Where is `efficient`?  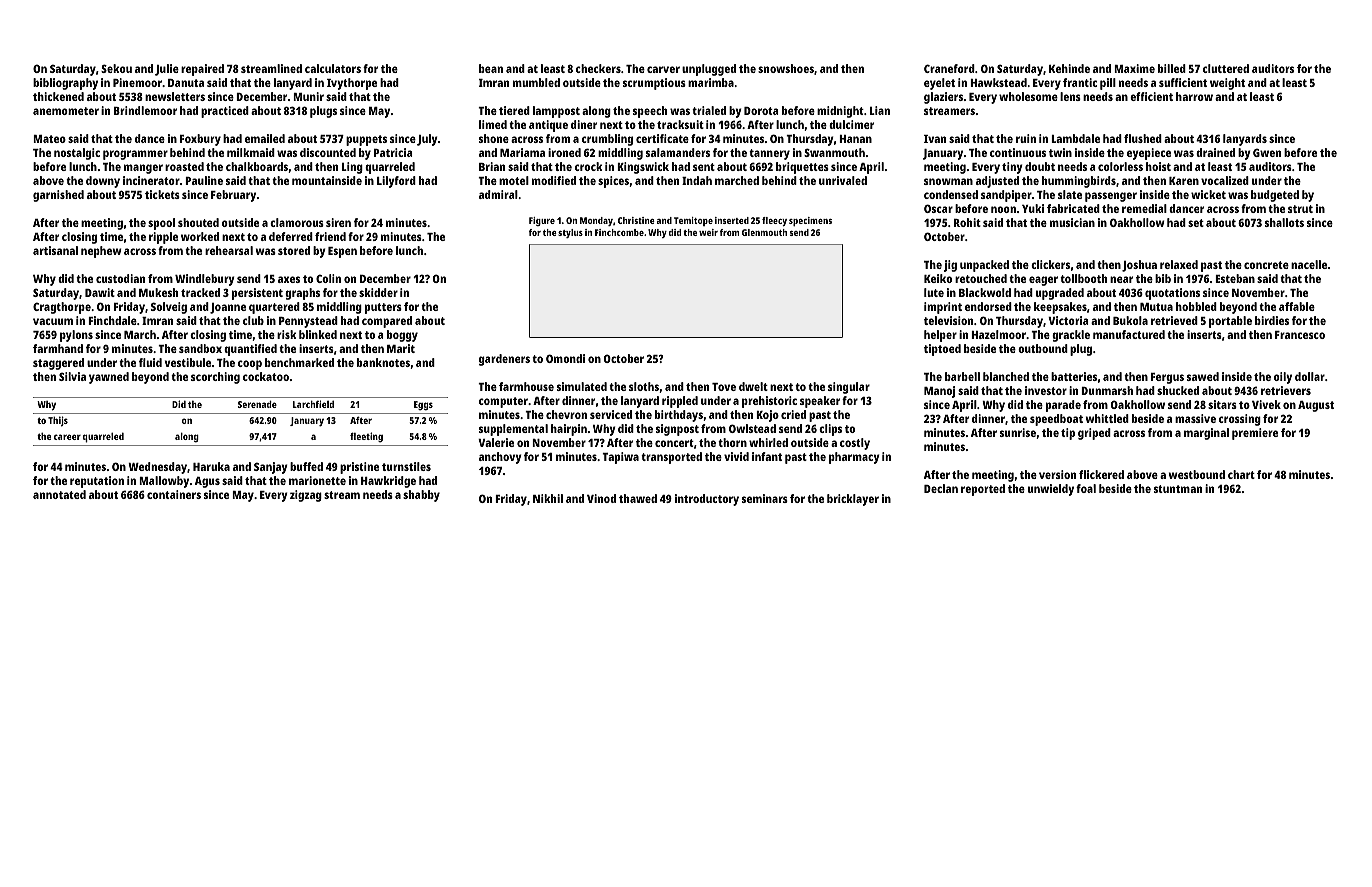
efficient is located at coordinates (1151, 96).
